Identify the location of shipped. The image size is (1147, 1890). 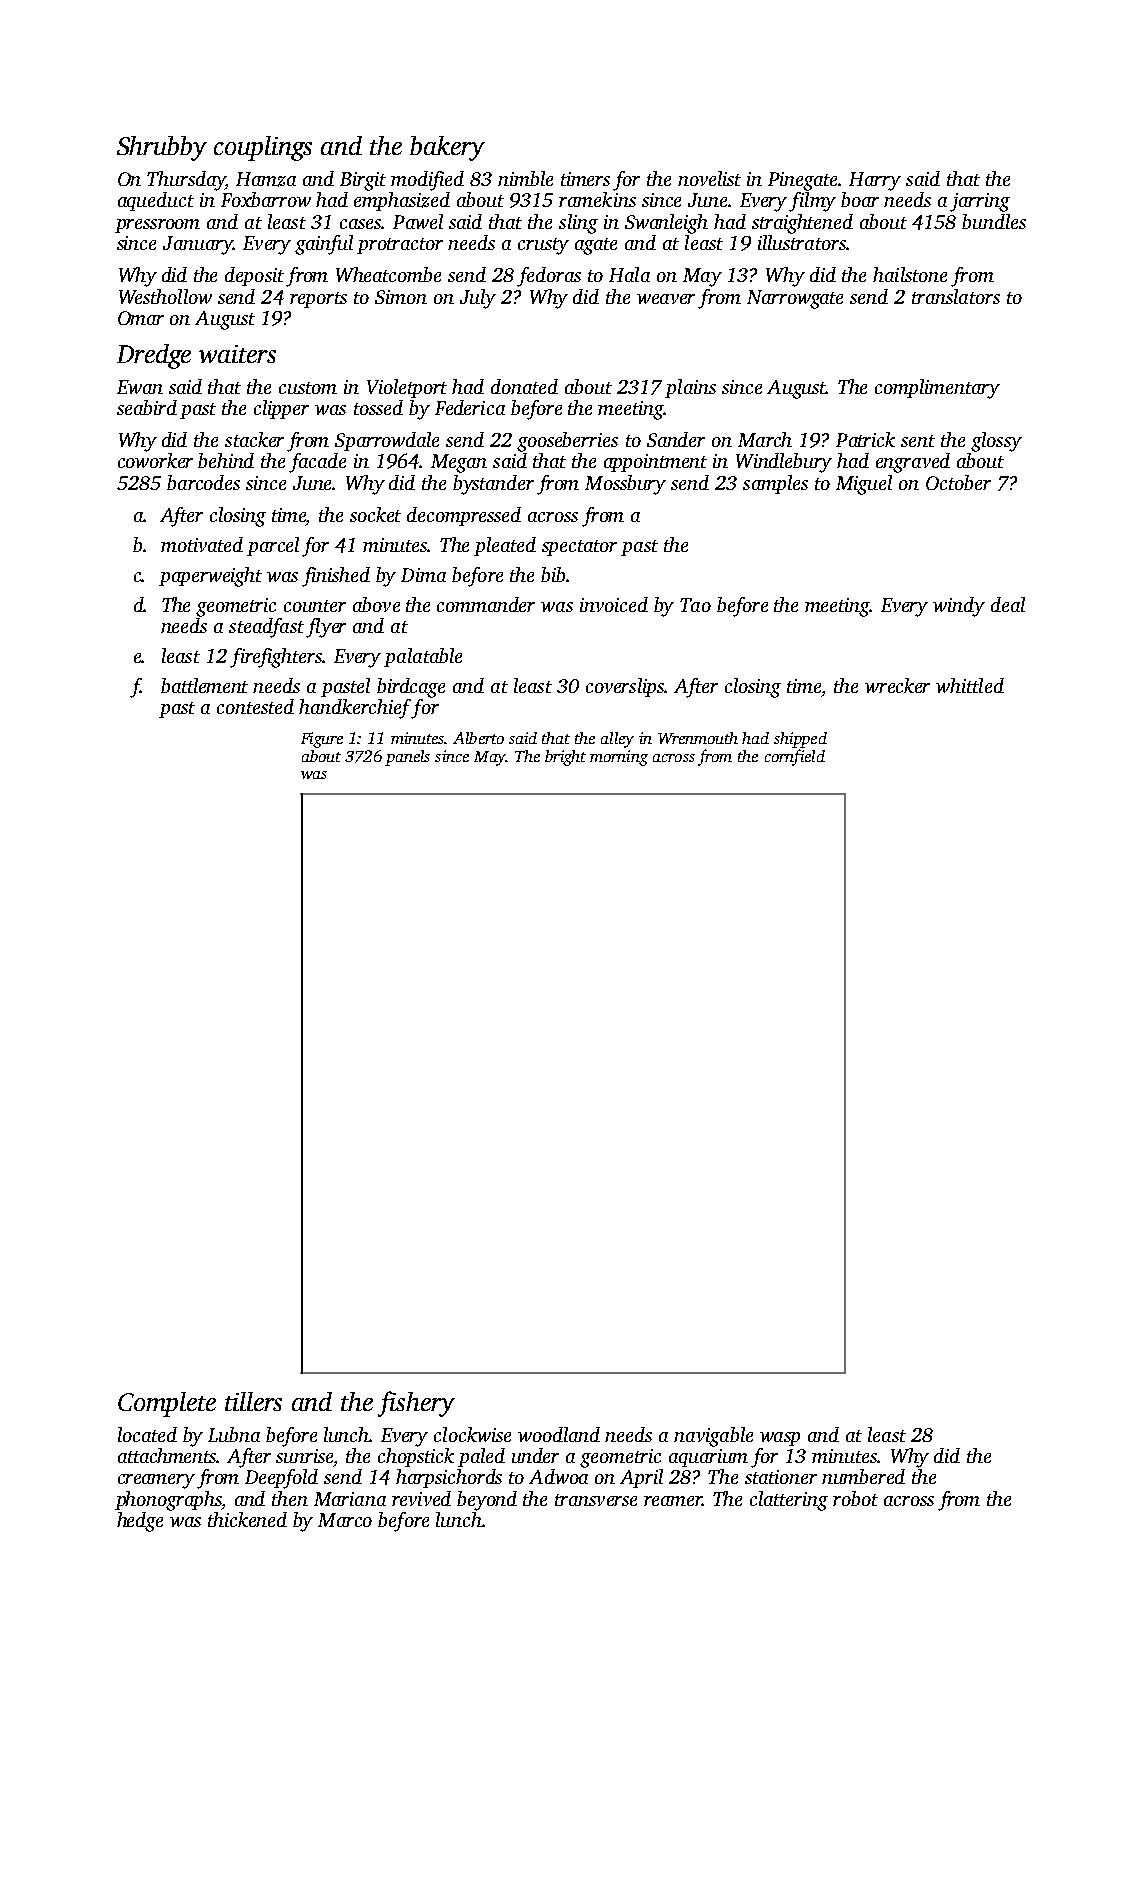
(800, 740).
